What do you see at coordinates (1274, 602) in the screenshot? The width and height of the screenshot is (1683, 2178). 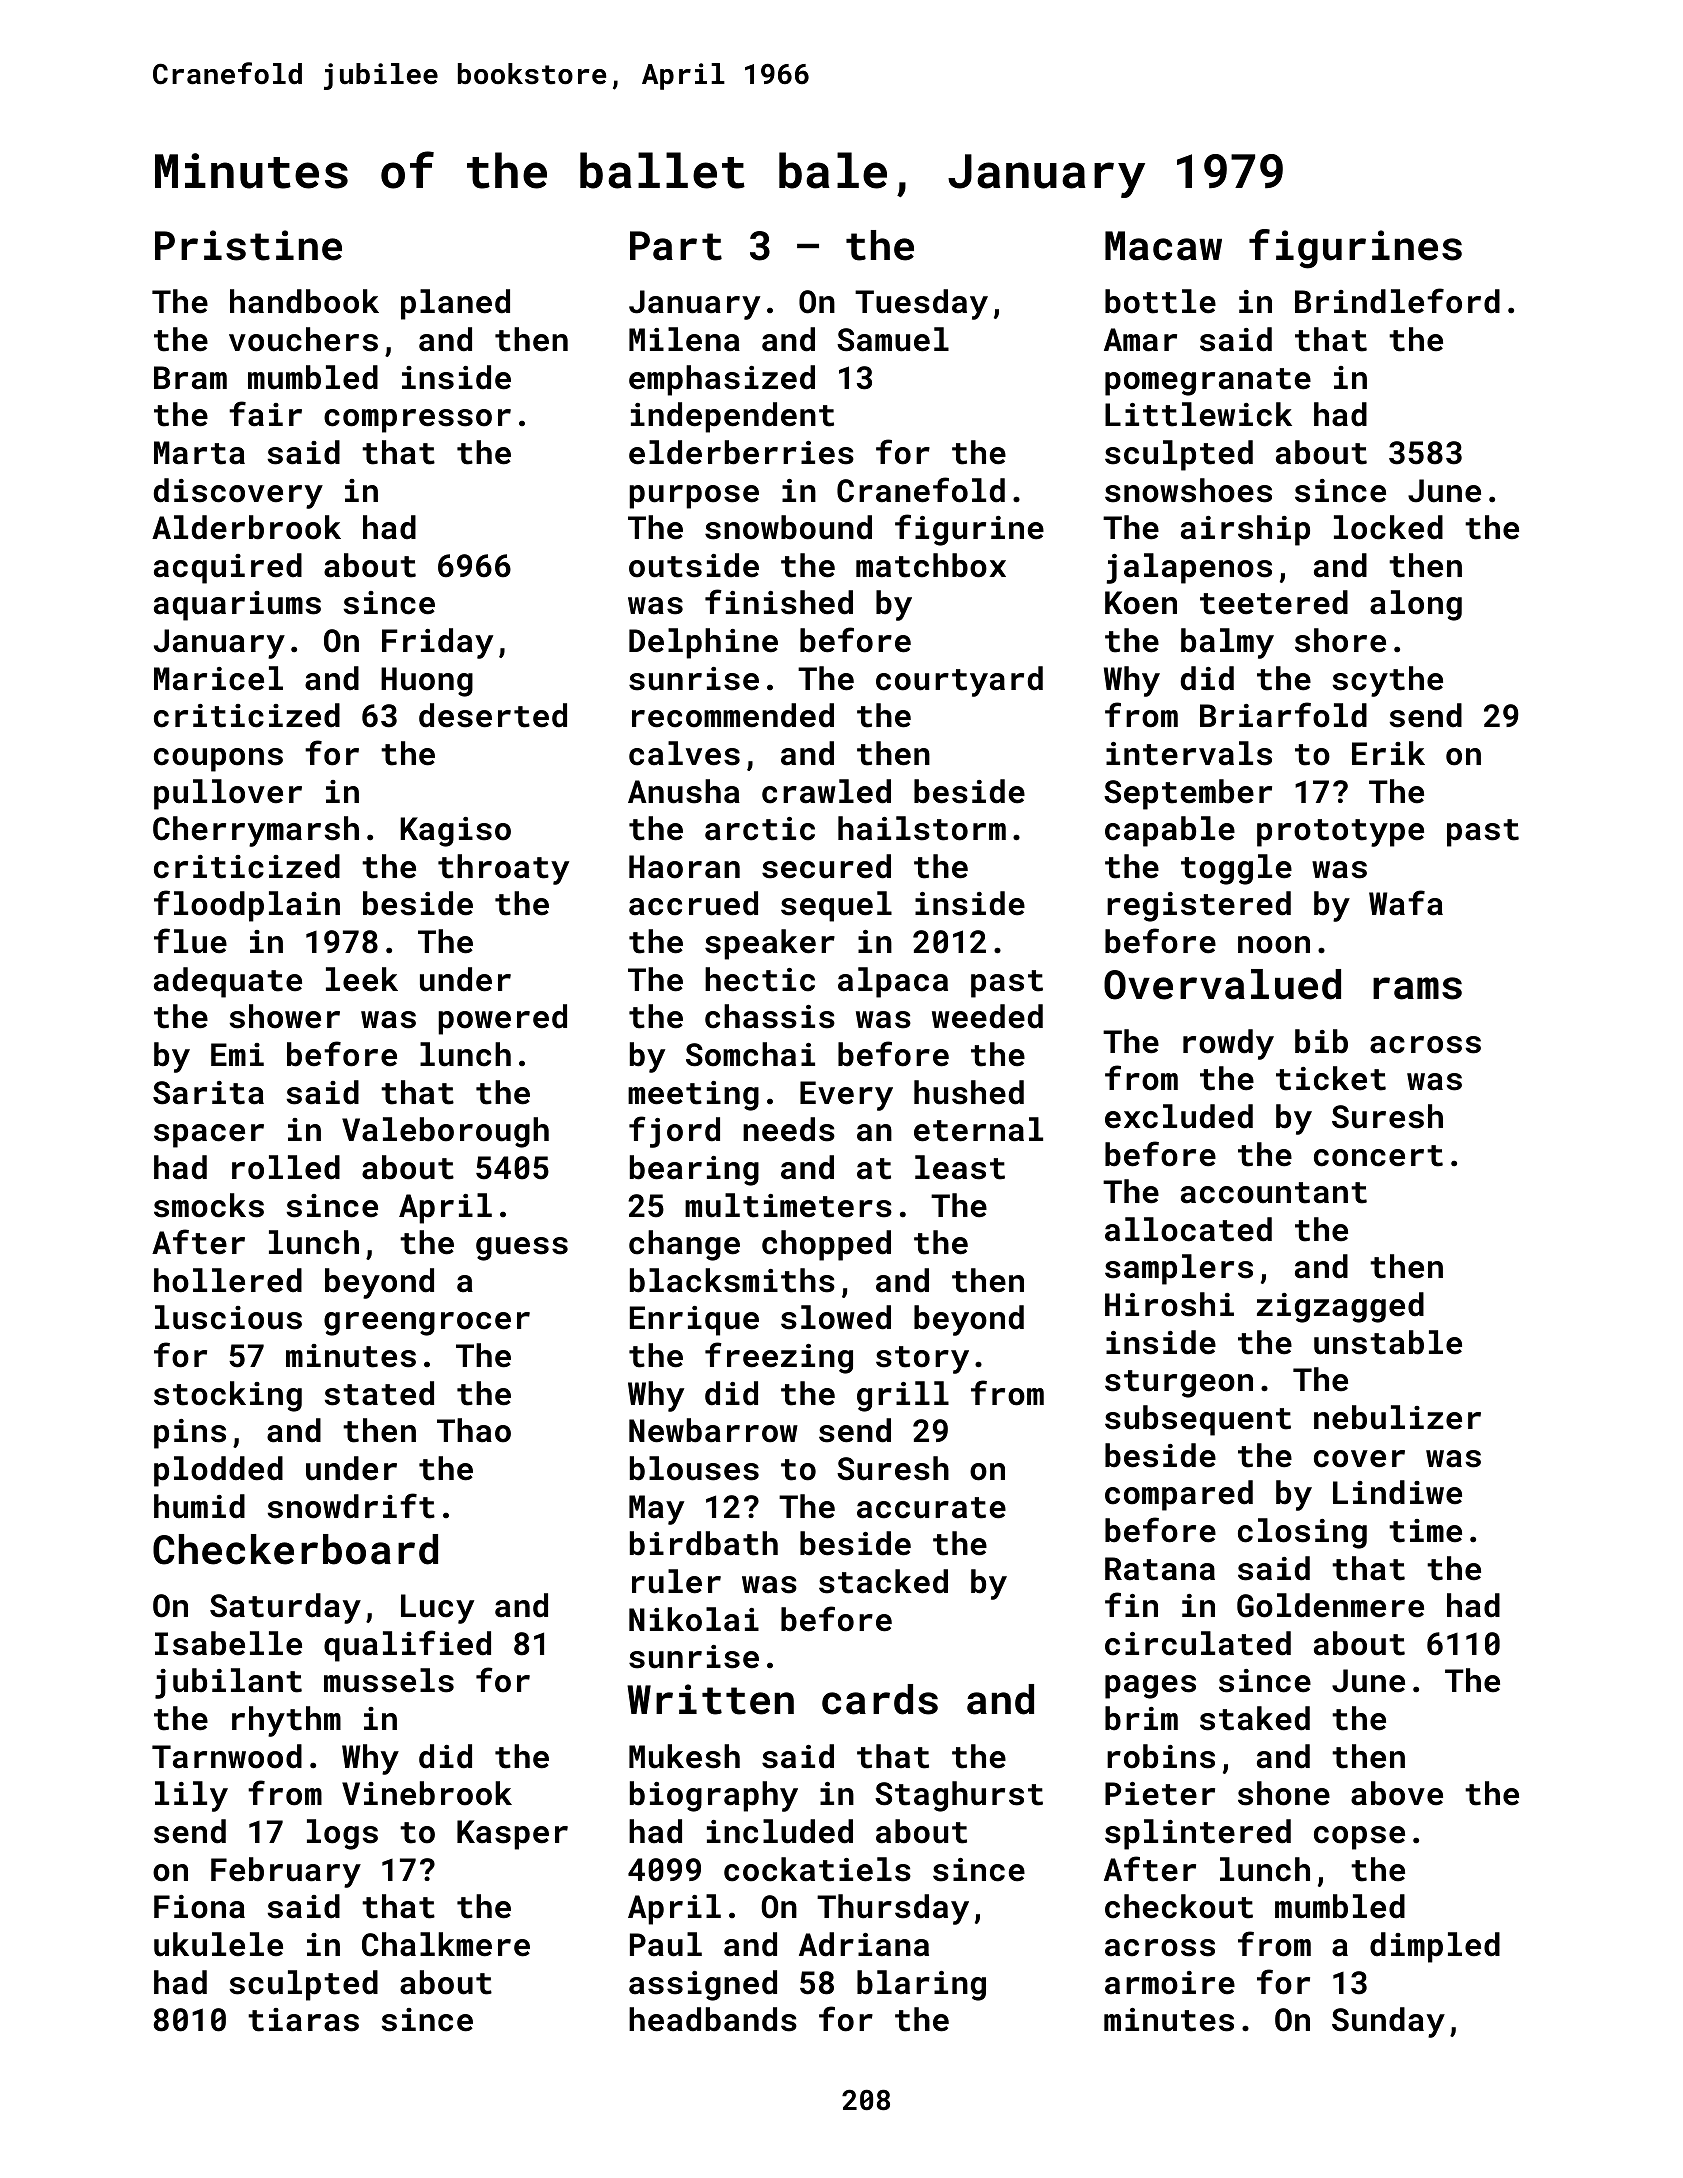 I see `teetered` at bounding box center [1274, 602].
